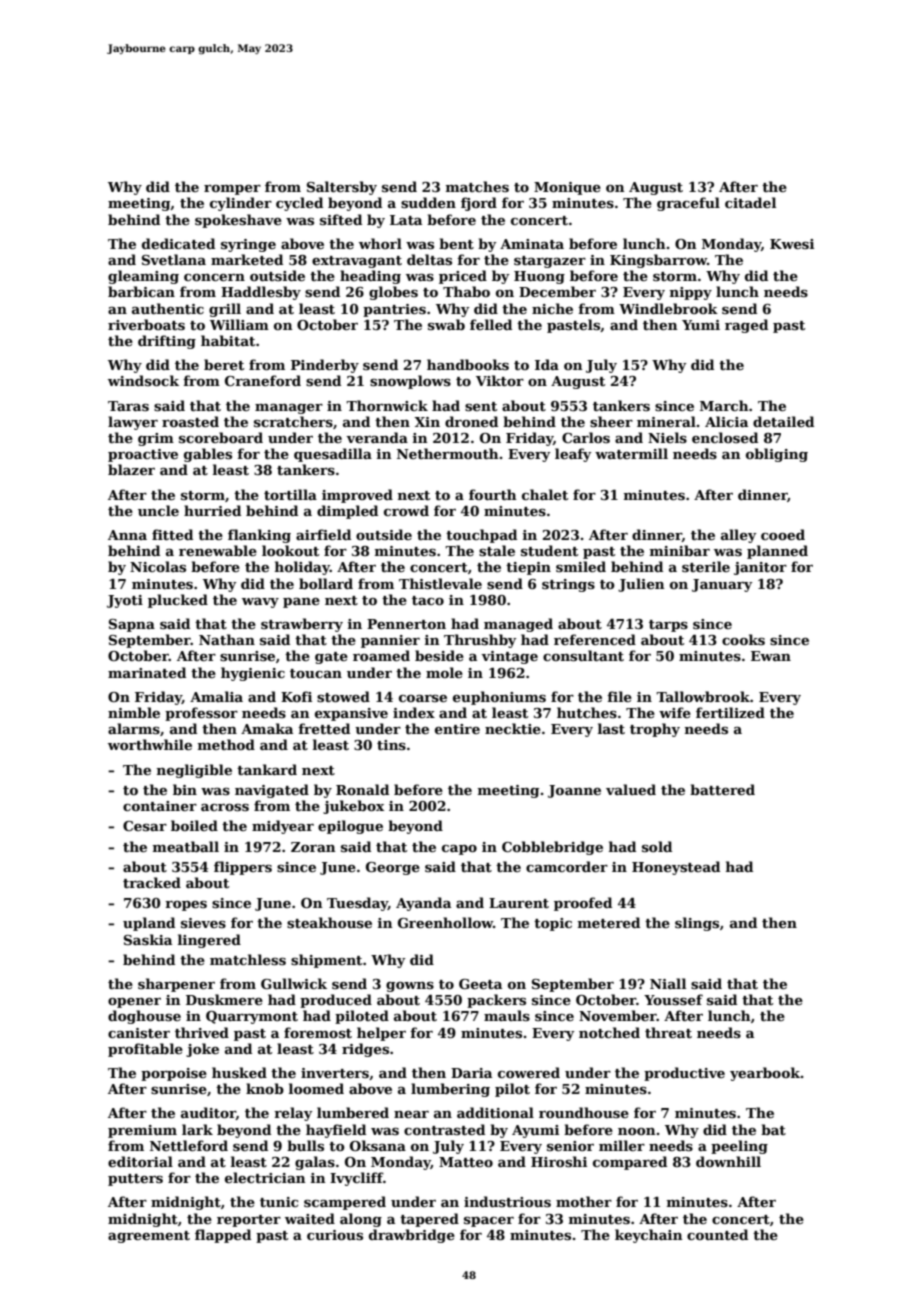  I want to click on cycled, so click(299, 204).
